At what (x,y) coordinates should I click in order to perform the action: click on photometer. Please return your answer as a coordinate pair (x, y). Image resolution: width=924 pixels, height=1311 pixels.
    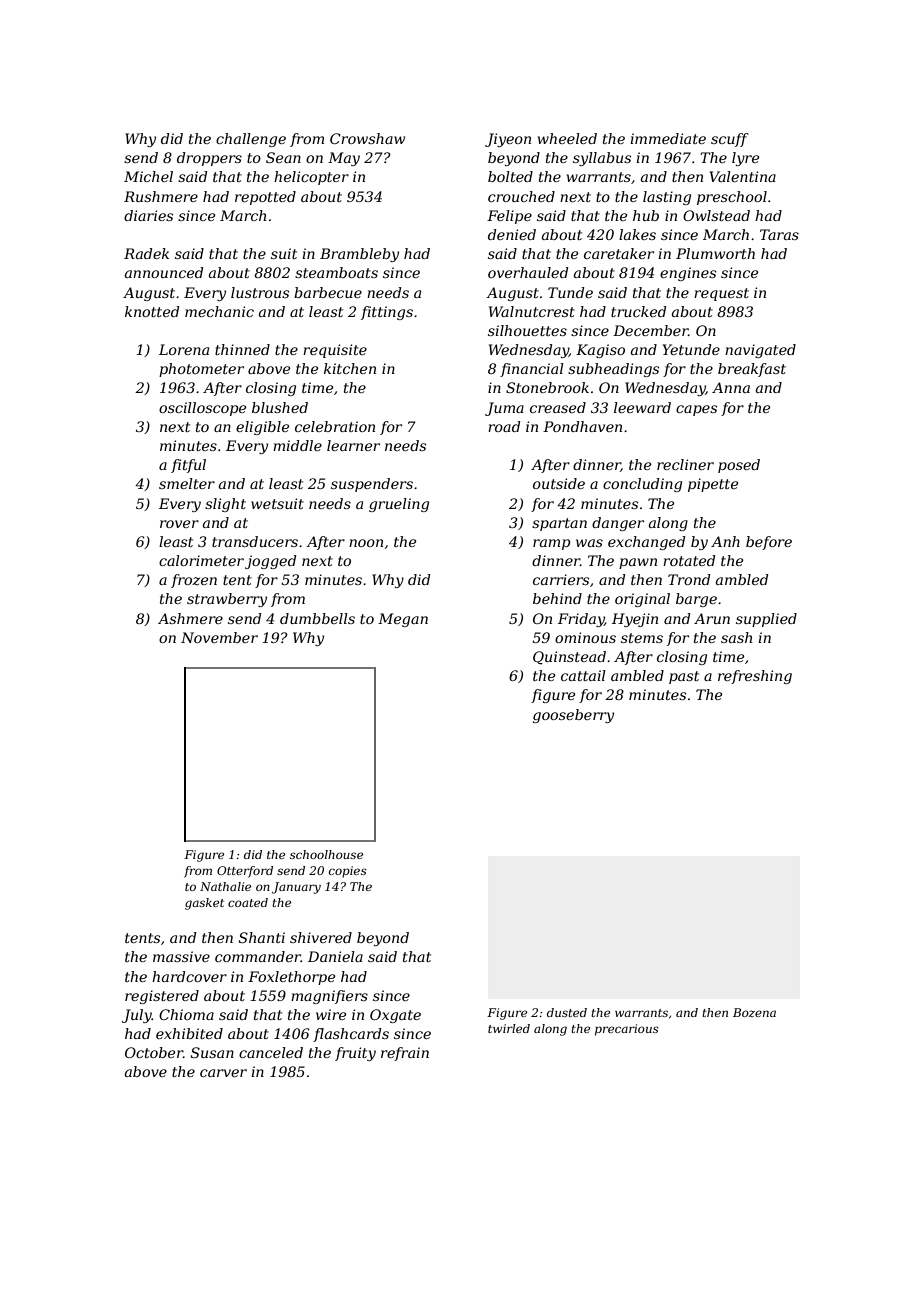
    Looking at the image, I should click on (201, 370).
